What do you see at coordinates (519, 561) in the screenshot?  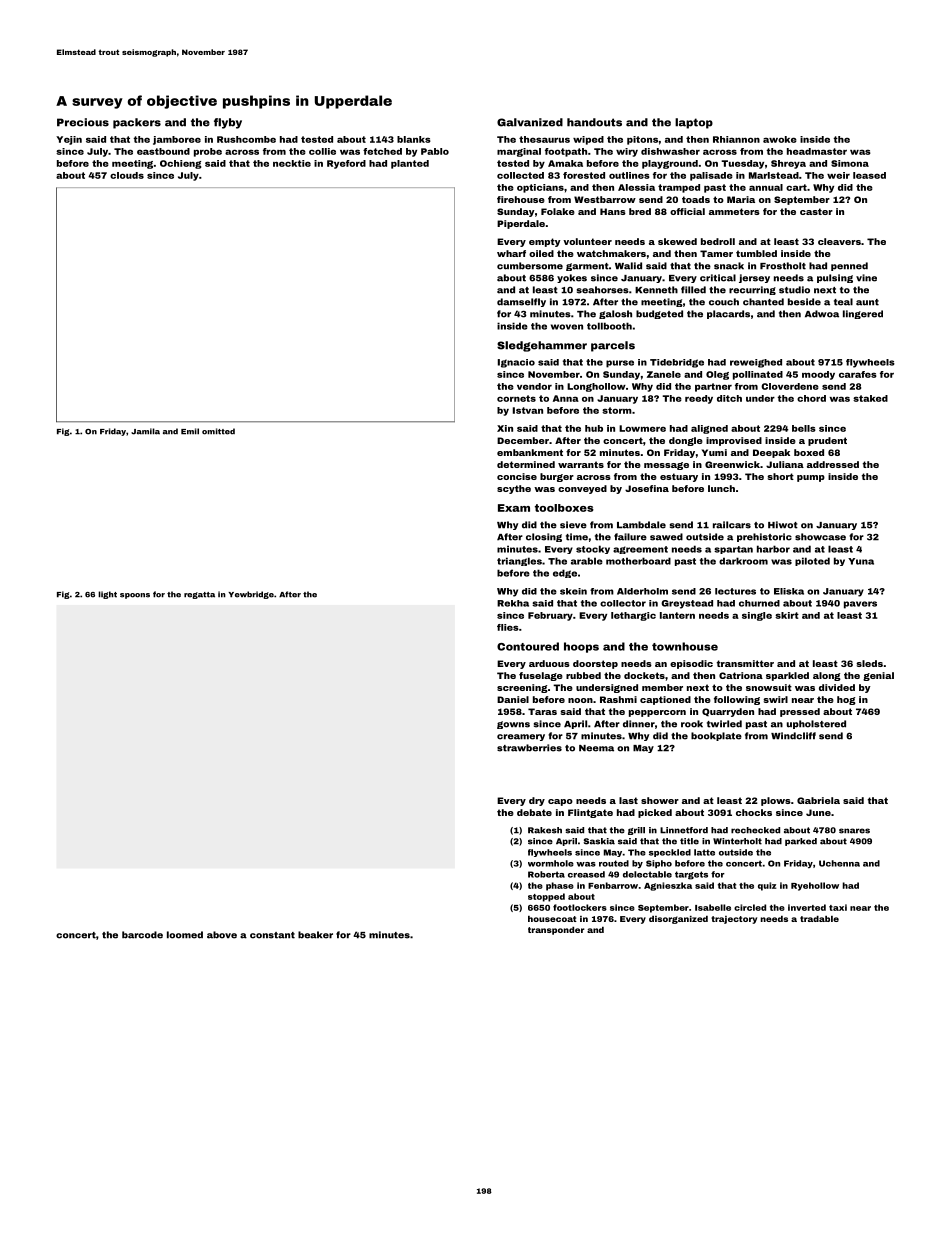 I see `triangles` at bounding box center [519, 561].
